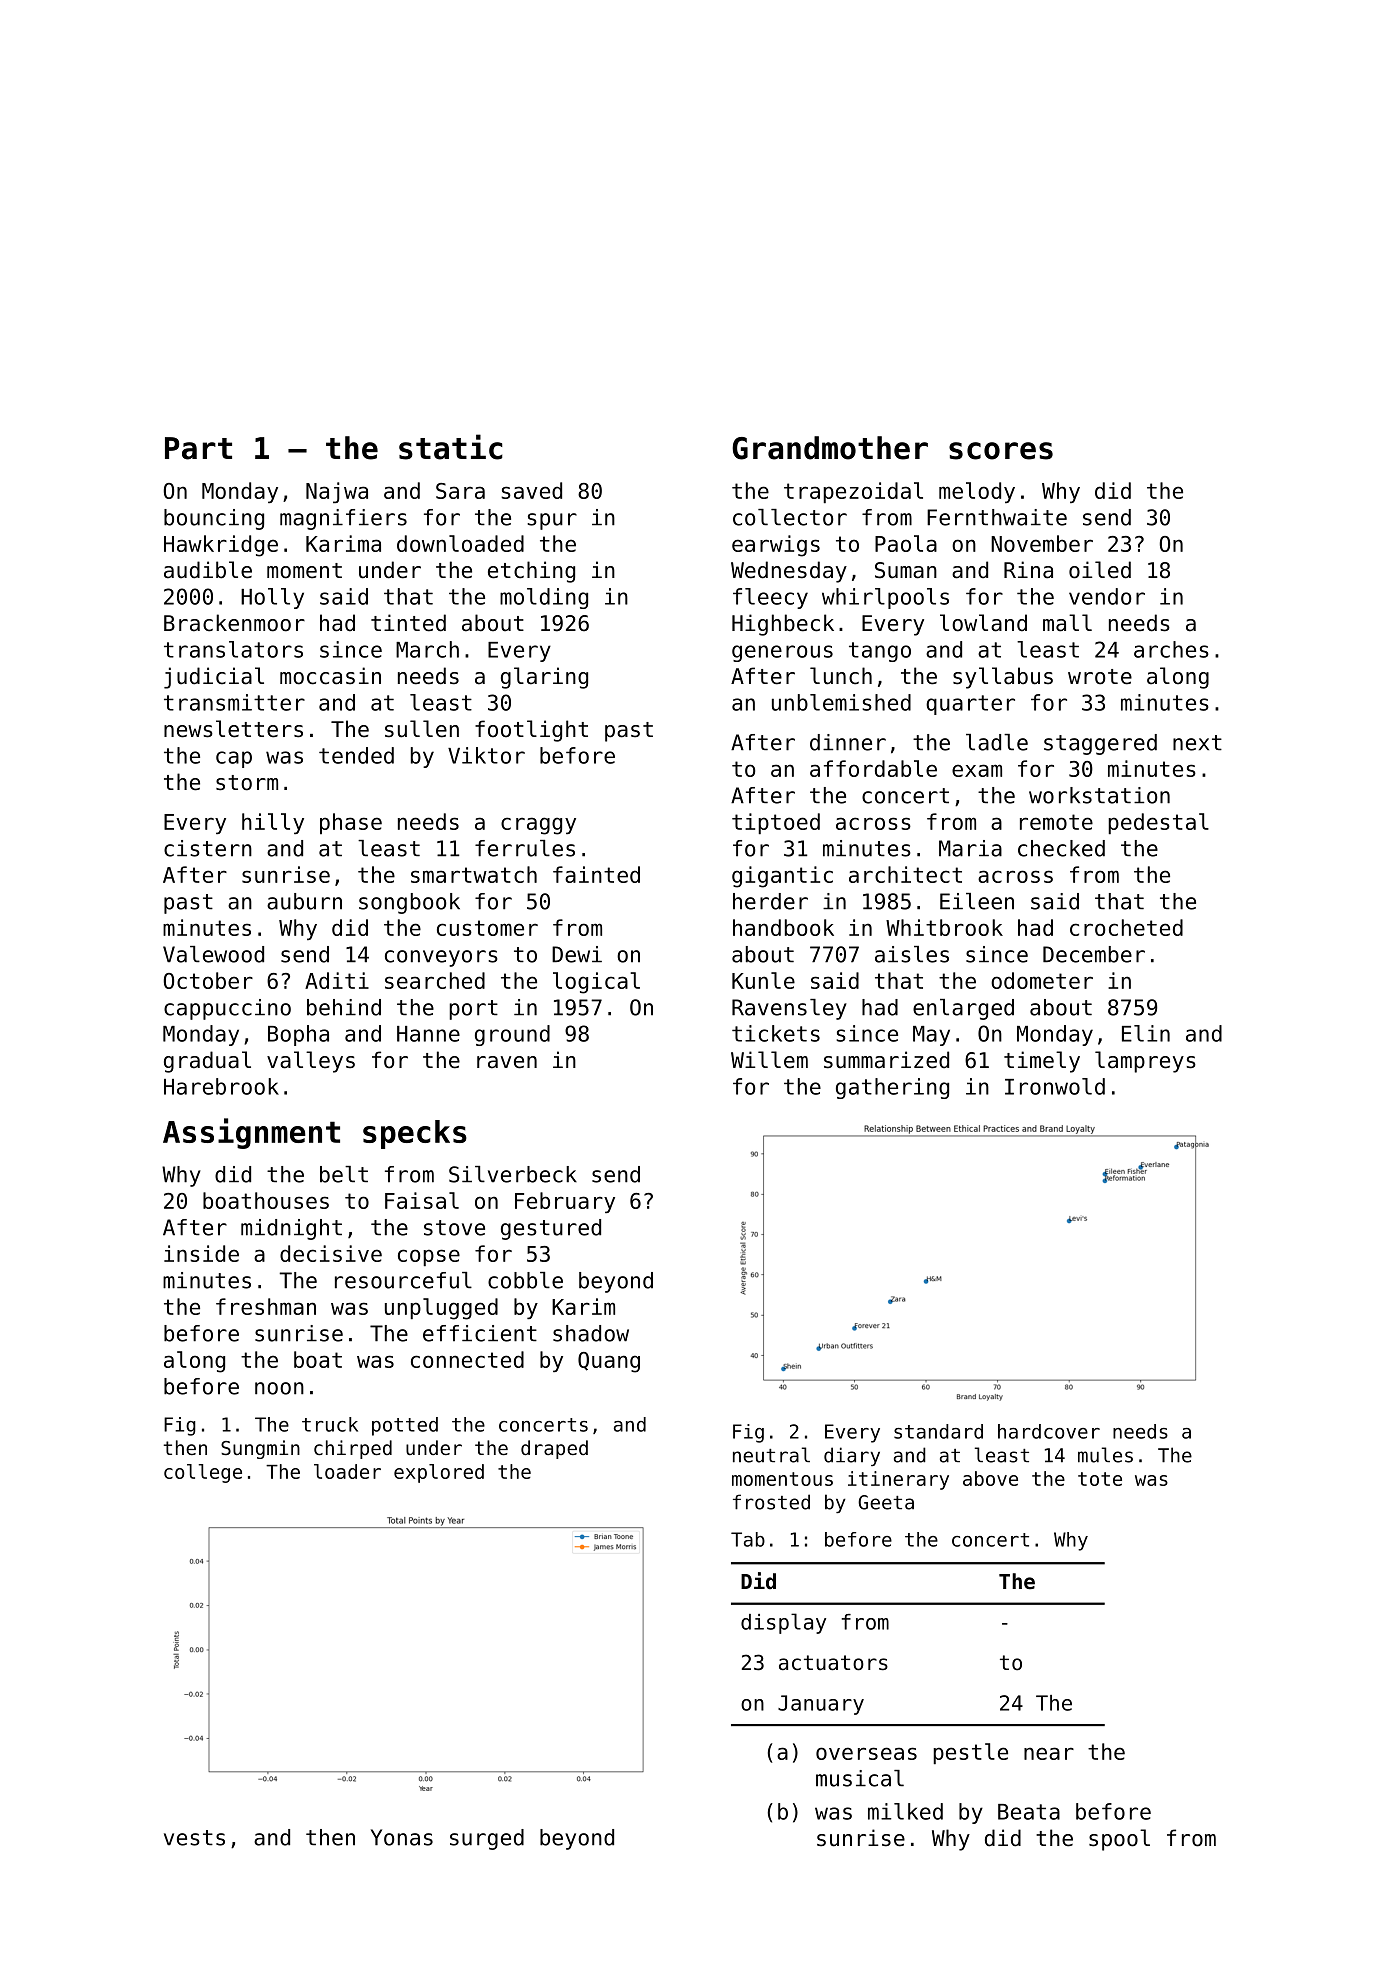  I want to click on Sungmin, so click(260, 1449).
